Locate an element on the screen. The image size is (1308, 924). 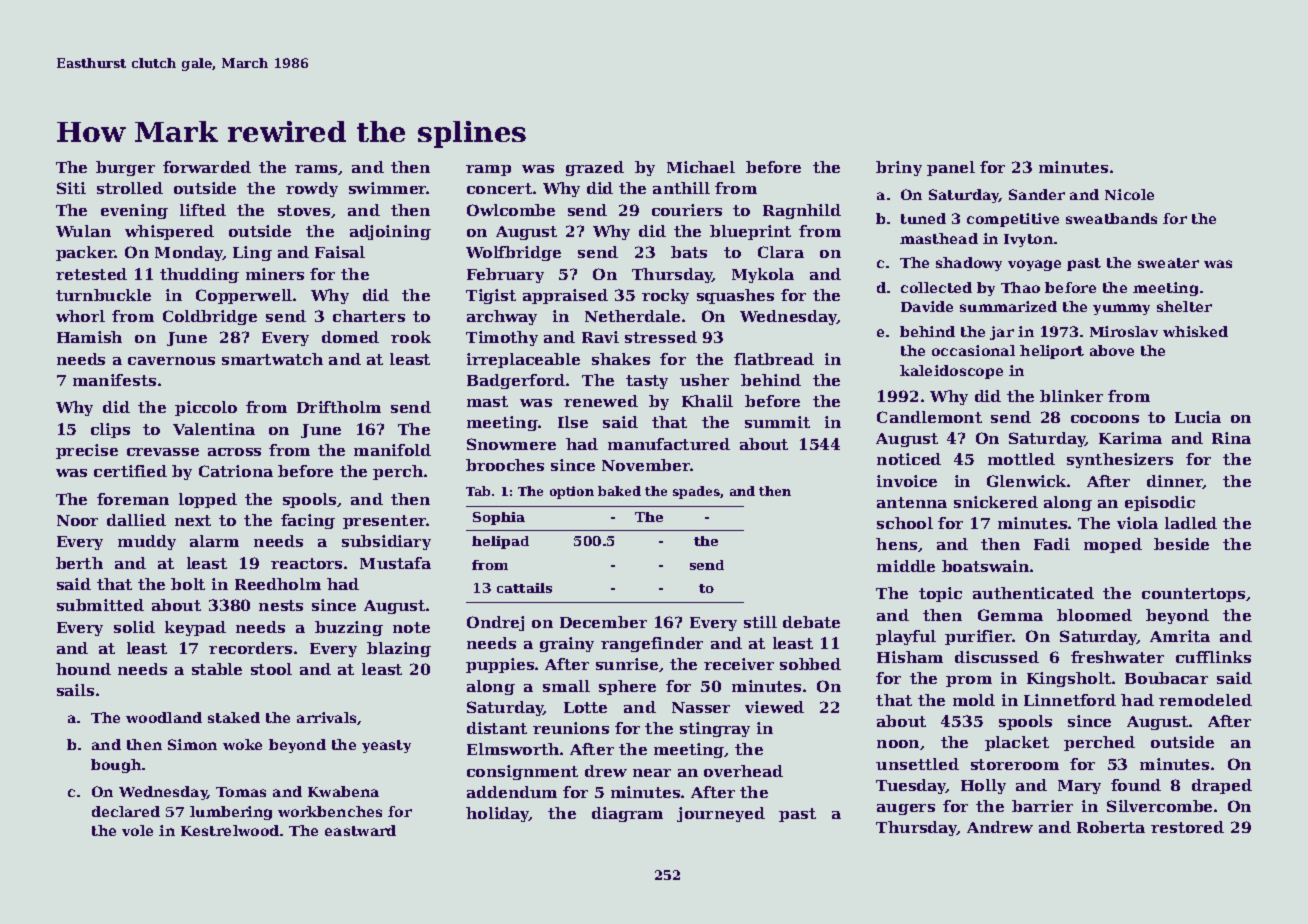
rook is located at coordinates (411, 337).
